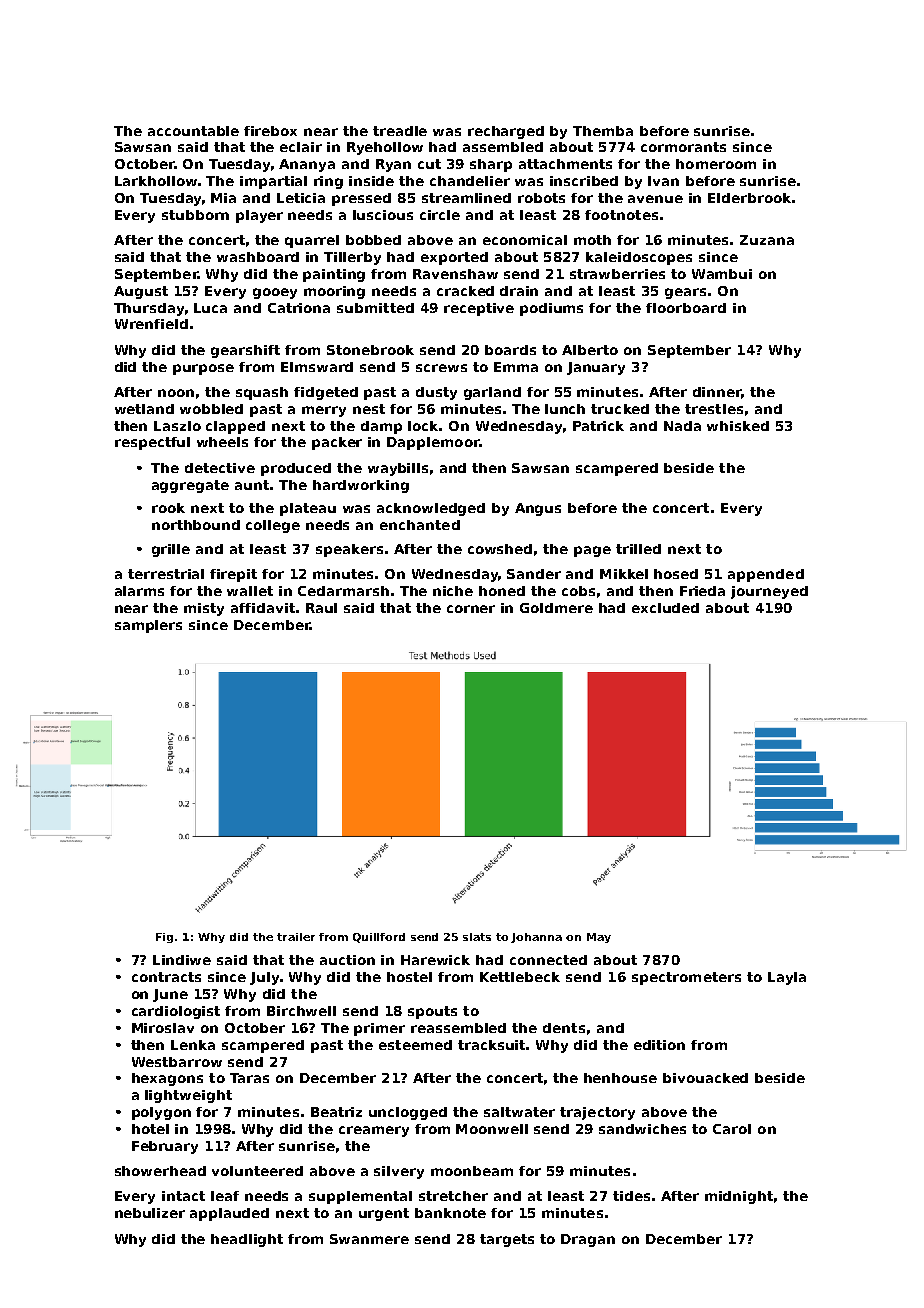 The height and width of the document is (1308, 924). I want to click on dinner, so click(717, 392).
